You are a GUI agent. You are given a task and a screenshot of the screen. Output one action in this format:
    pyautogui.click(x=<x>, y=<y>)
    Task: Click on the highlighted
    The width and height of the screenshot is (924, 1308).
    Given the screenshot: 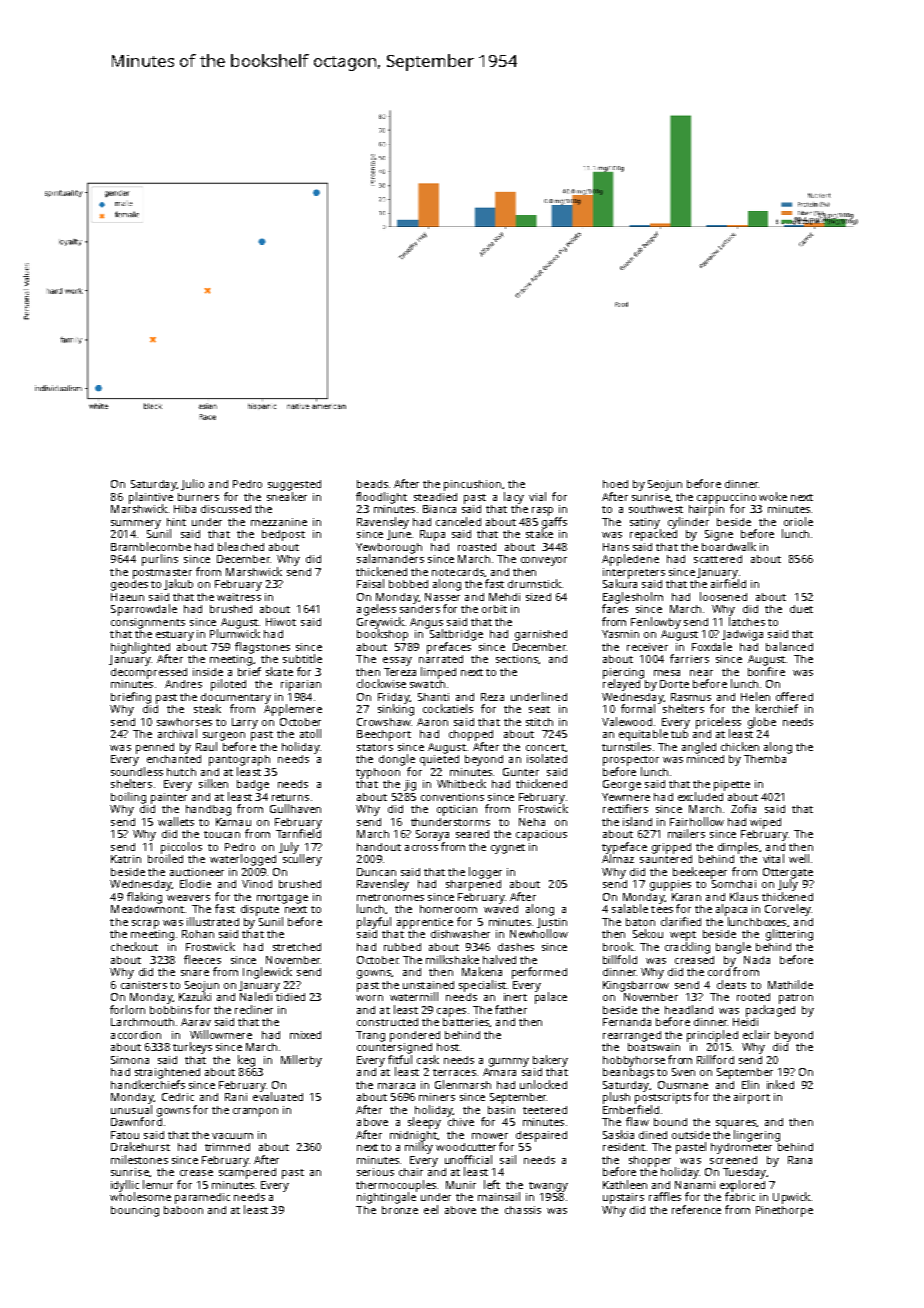 What is the action you would take?
    pyautogui.click(x=140, y=648)
